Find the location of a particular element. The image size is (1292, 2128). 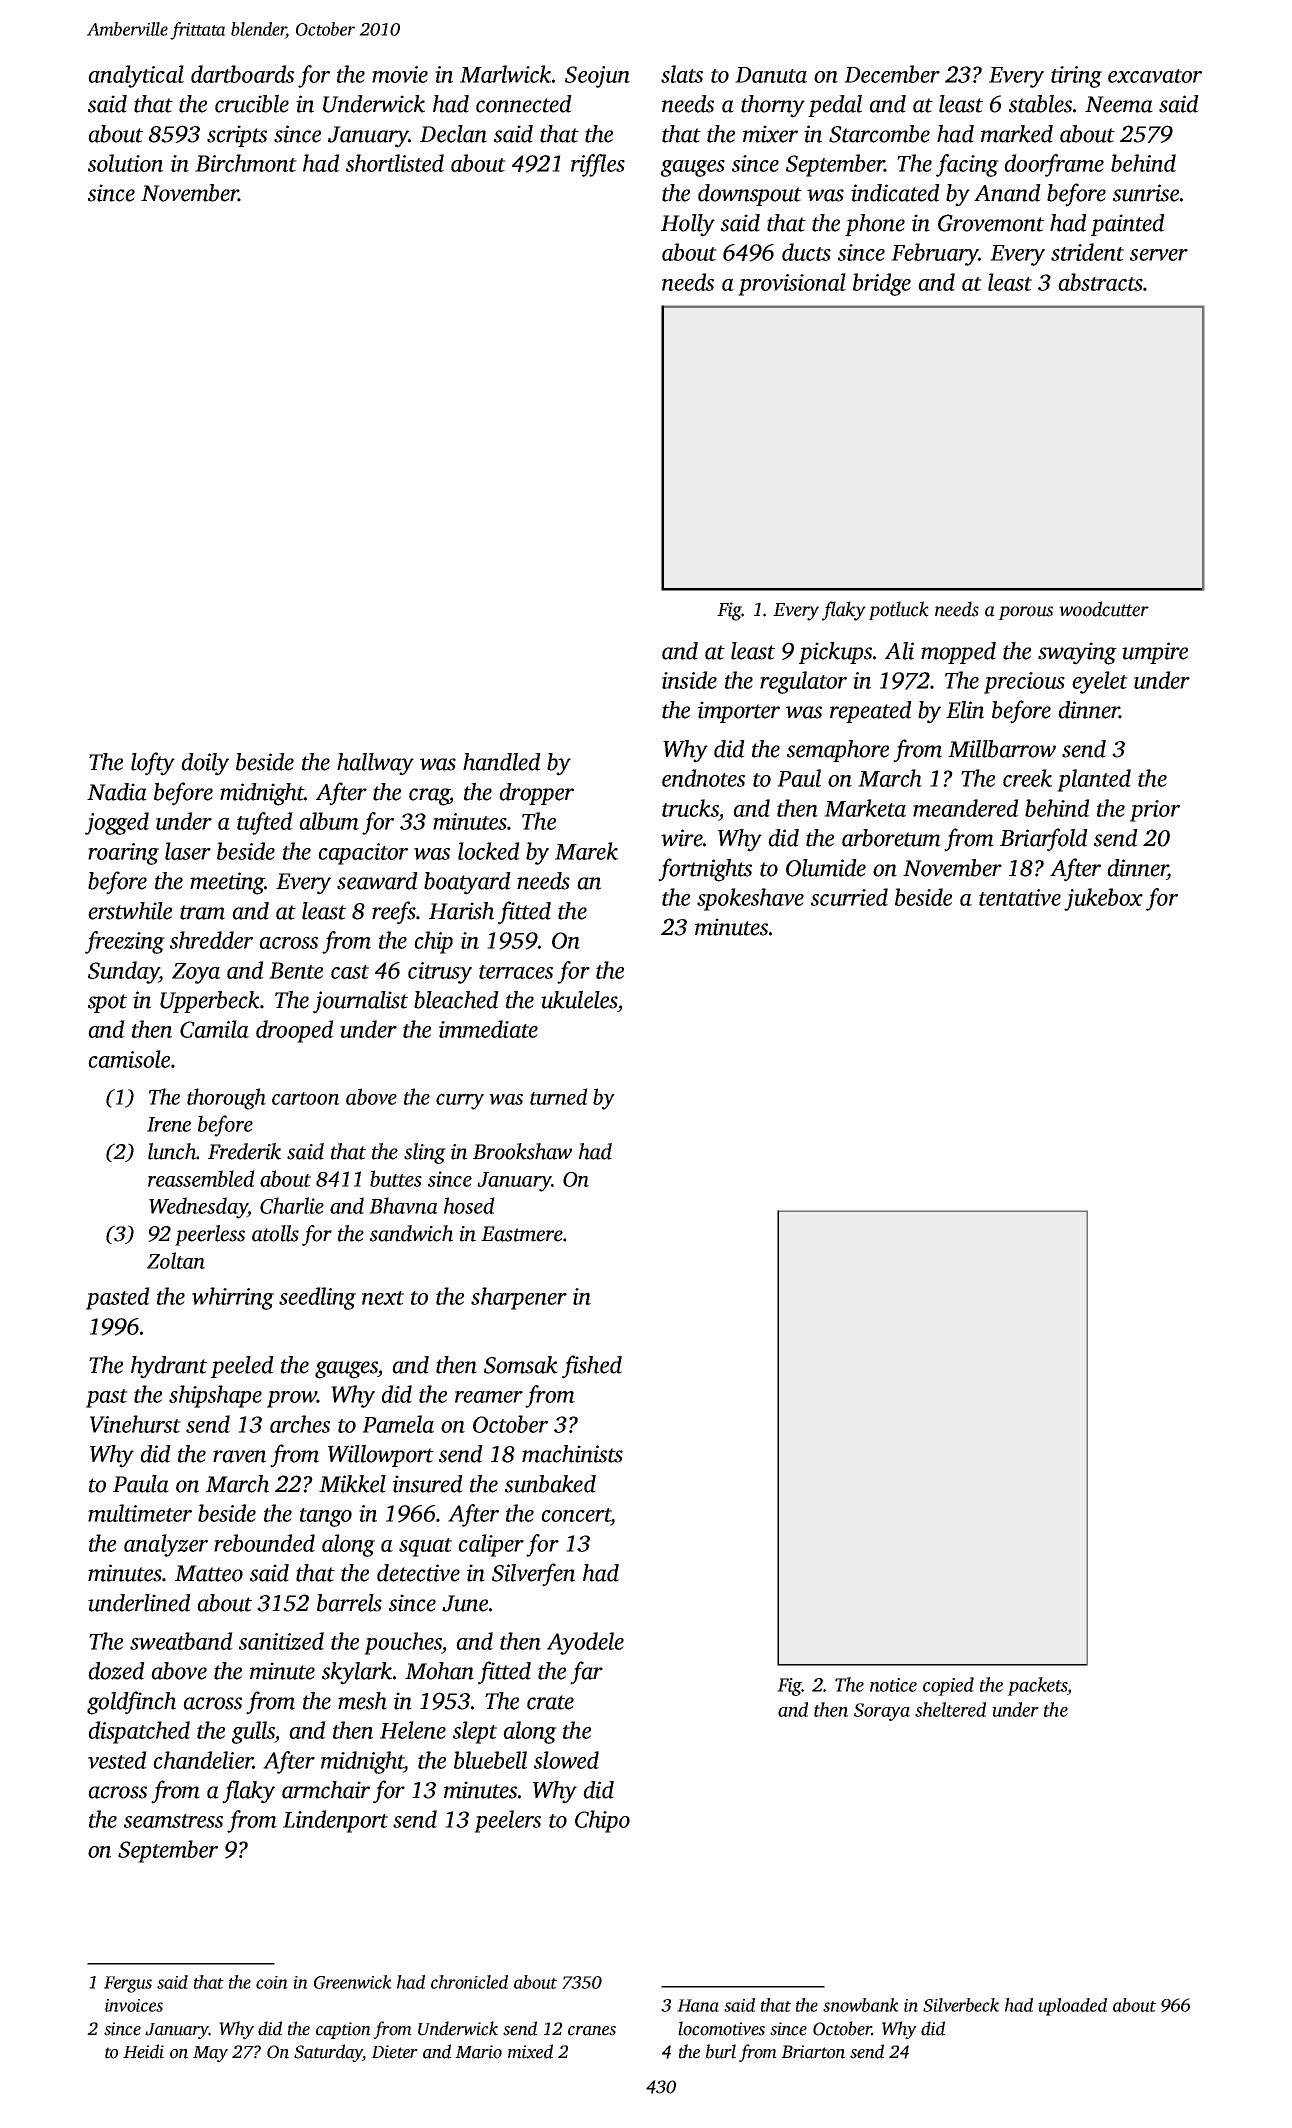

strident is located at coordinates (1087, 252).
